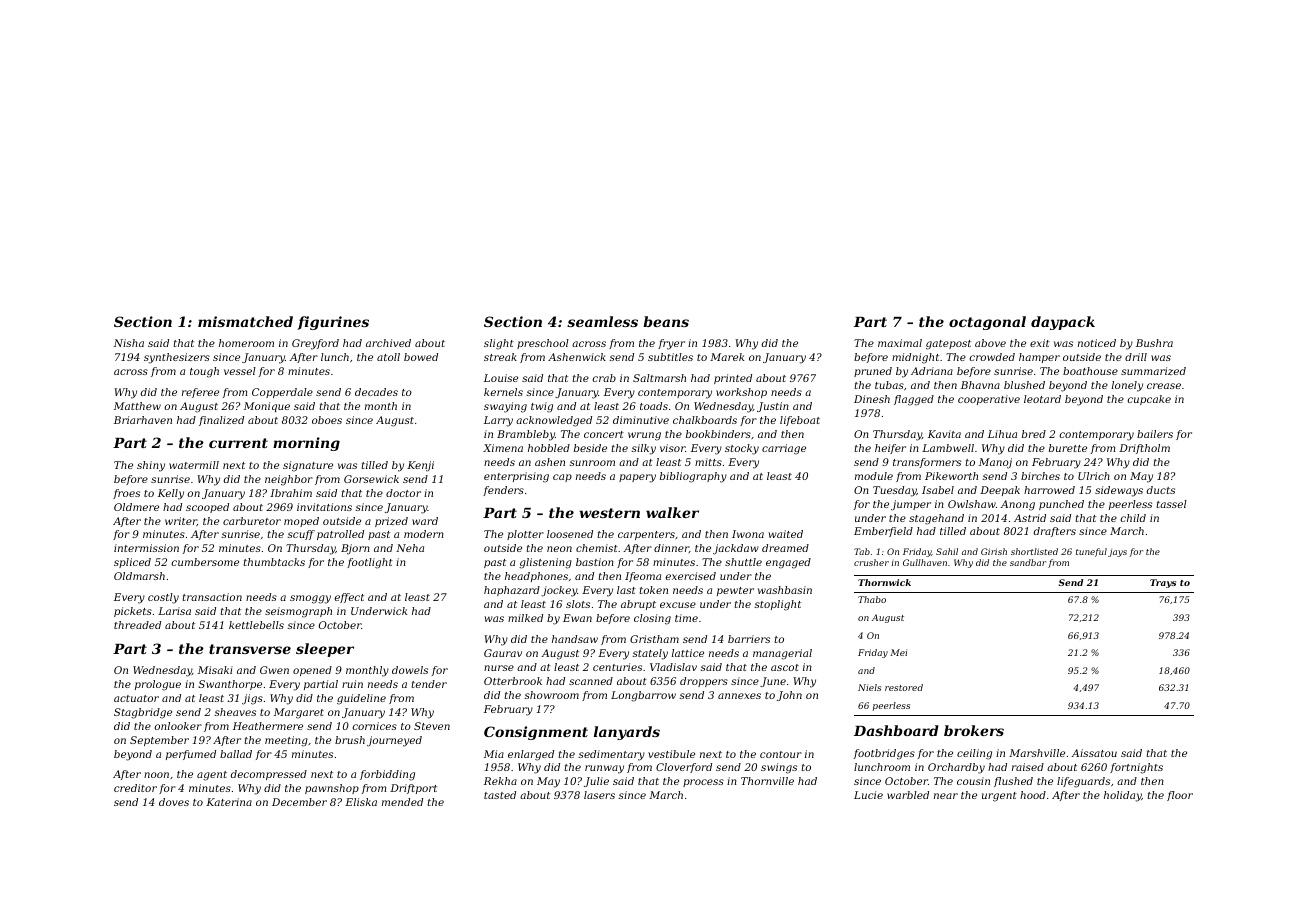 Image resolution: width=1308 pixels, height=924 pixels. Describe the element at coordinates (673, 667) in the page. I see `Vladislav` at that location.
